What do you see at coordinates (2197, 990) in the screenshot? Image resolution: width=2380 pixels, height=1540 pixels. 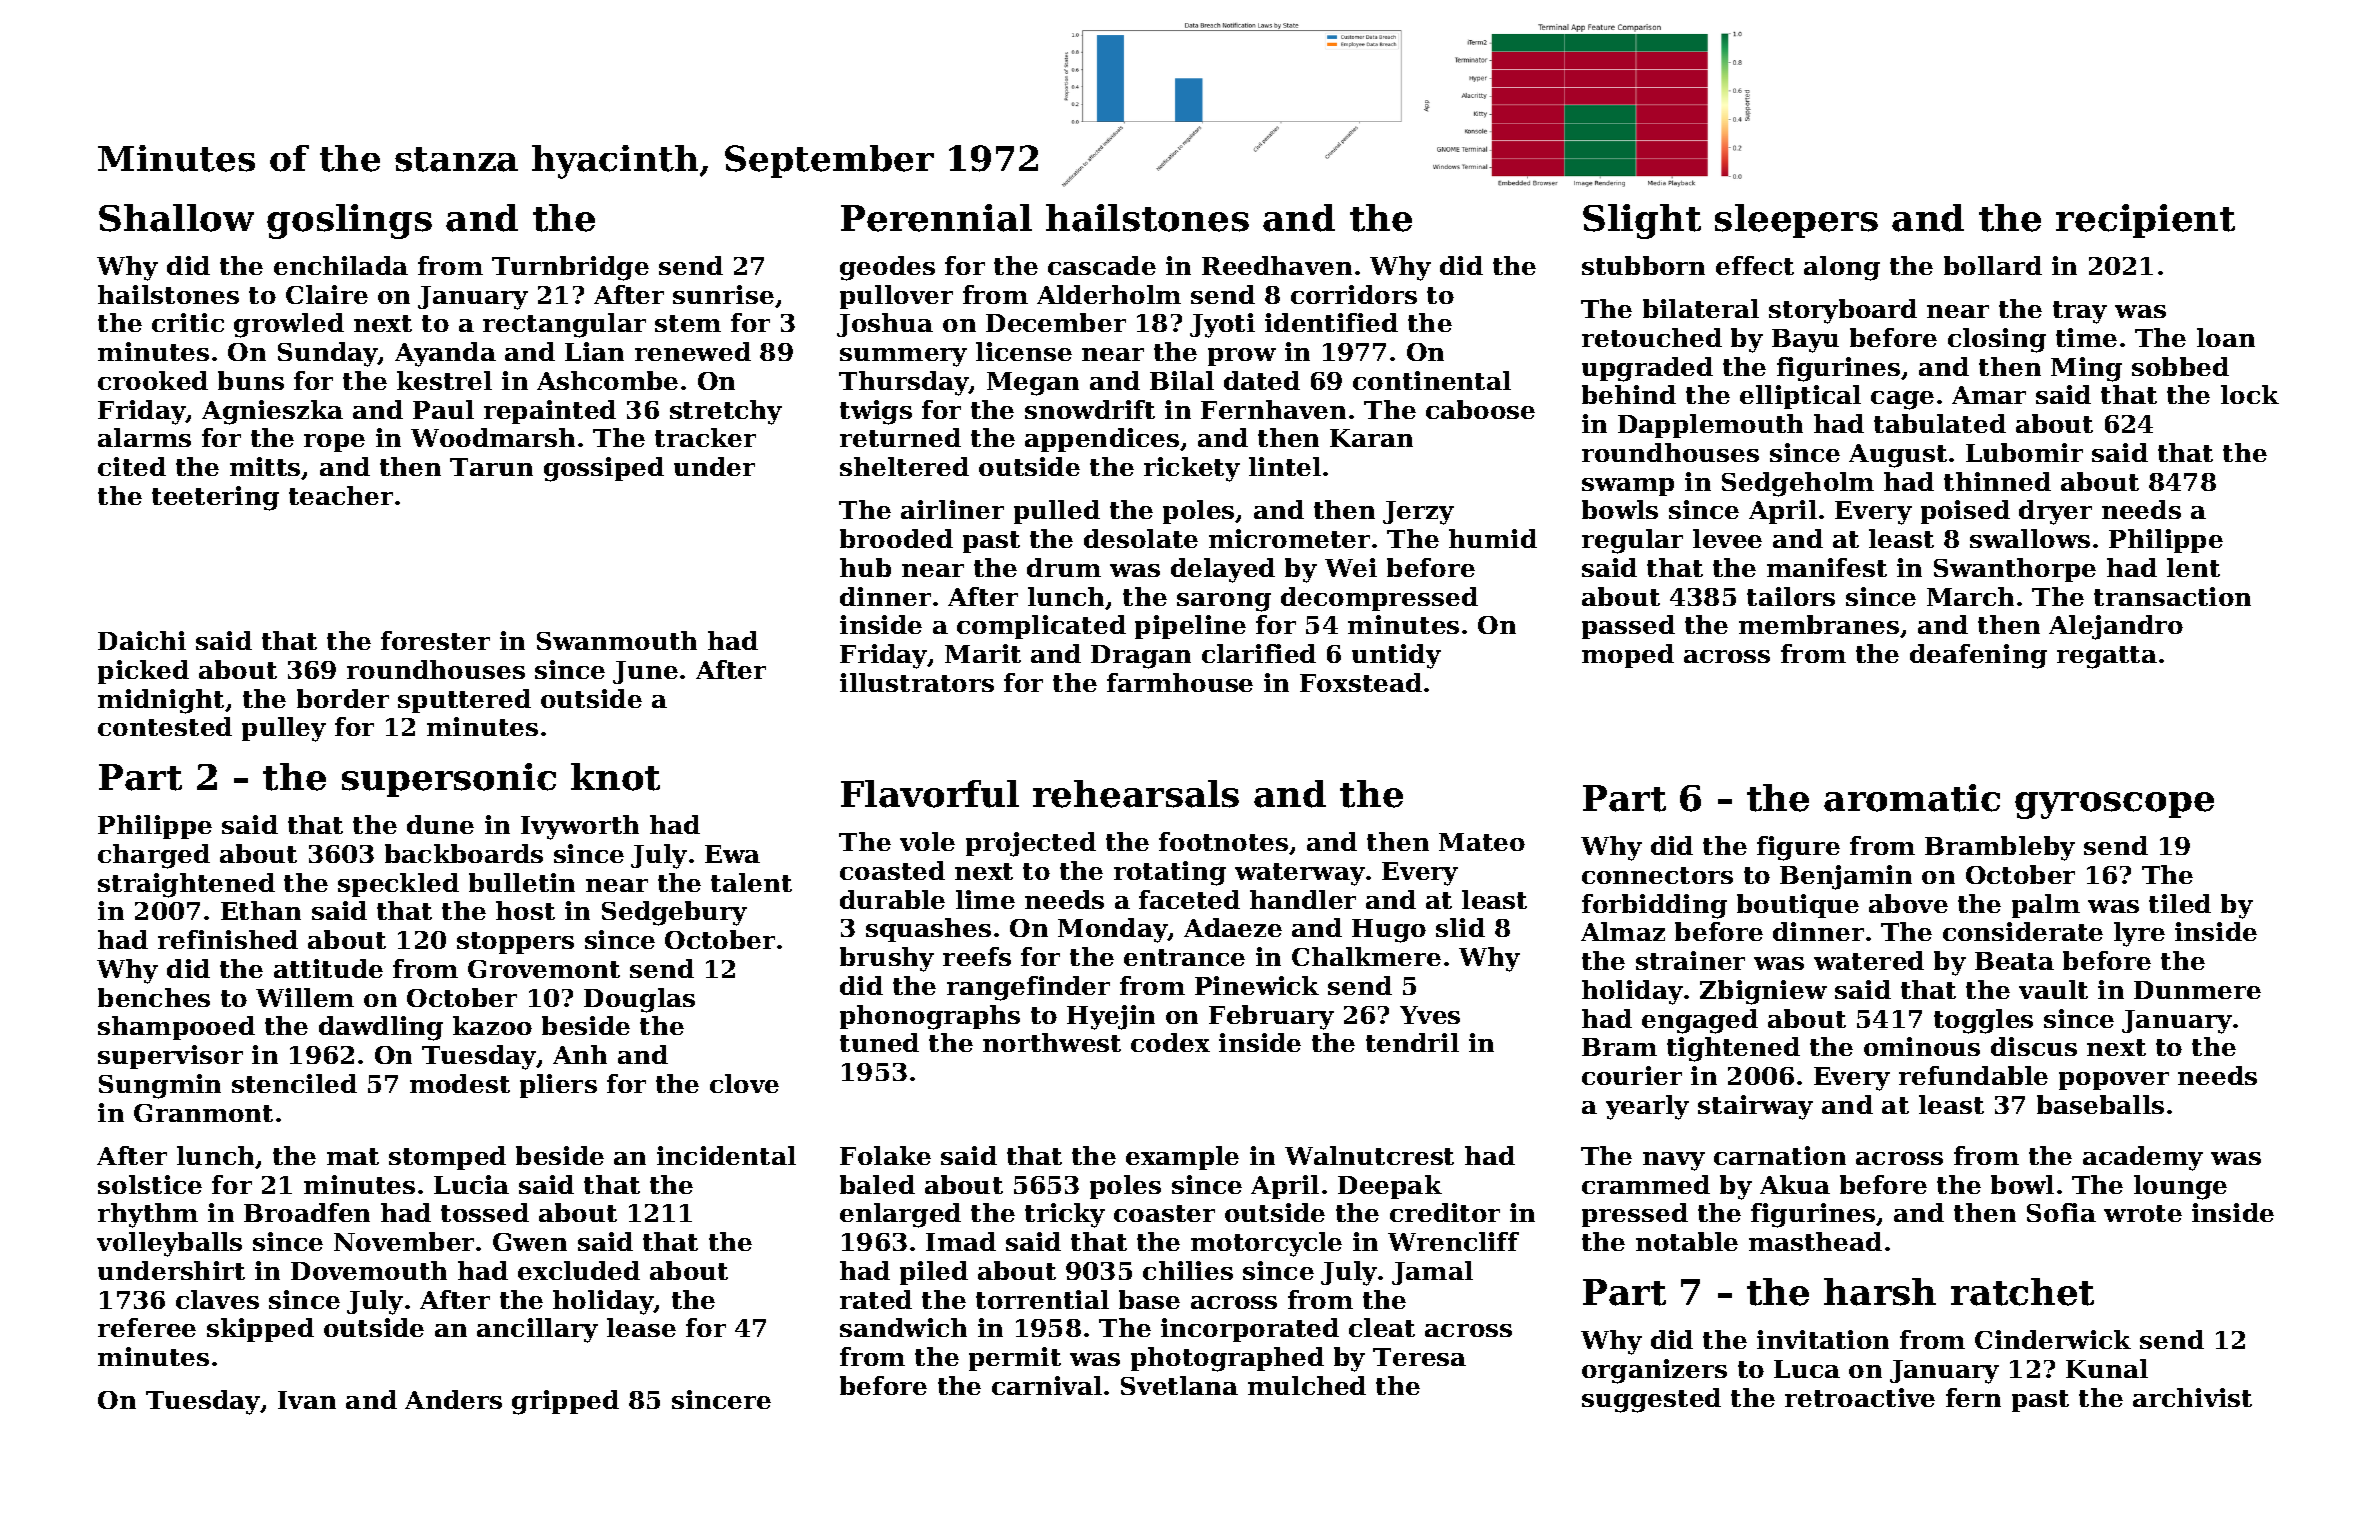 I see `Dunmere` at bounding box center [2197, 990].
